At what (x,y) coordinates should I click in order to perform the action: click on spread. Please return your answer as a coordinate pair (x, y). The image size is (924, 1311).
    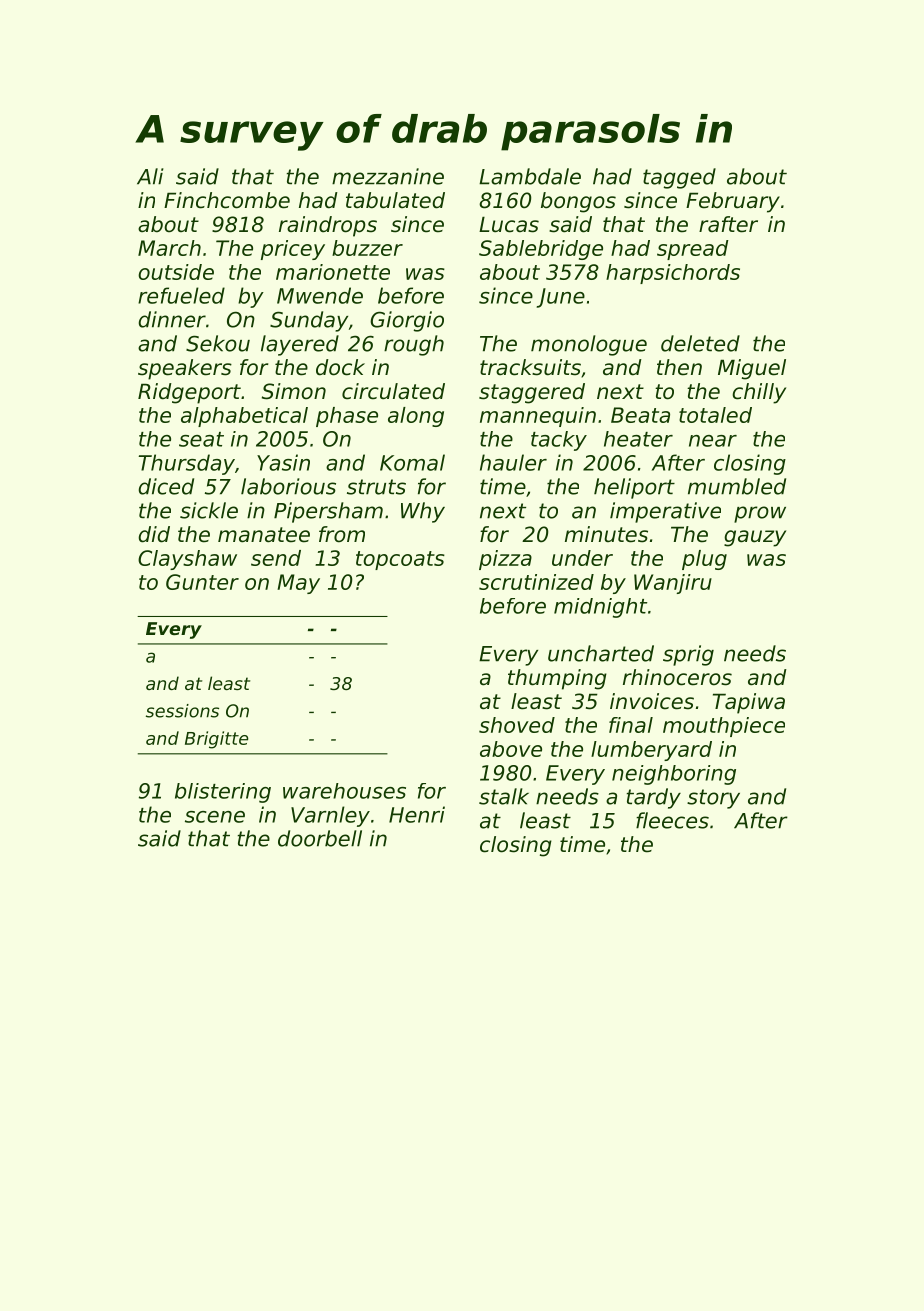
    Looking at the image, I should click on (692, 250).
